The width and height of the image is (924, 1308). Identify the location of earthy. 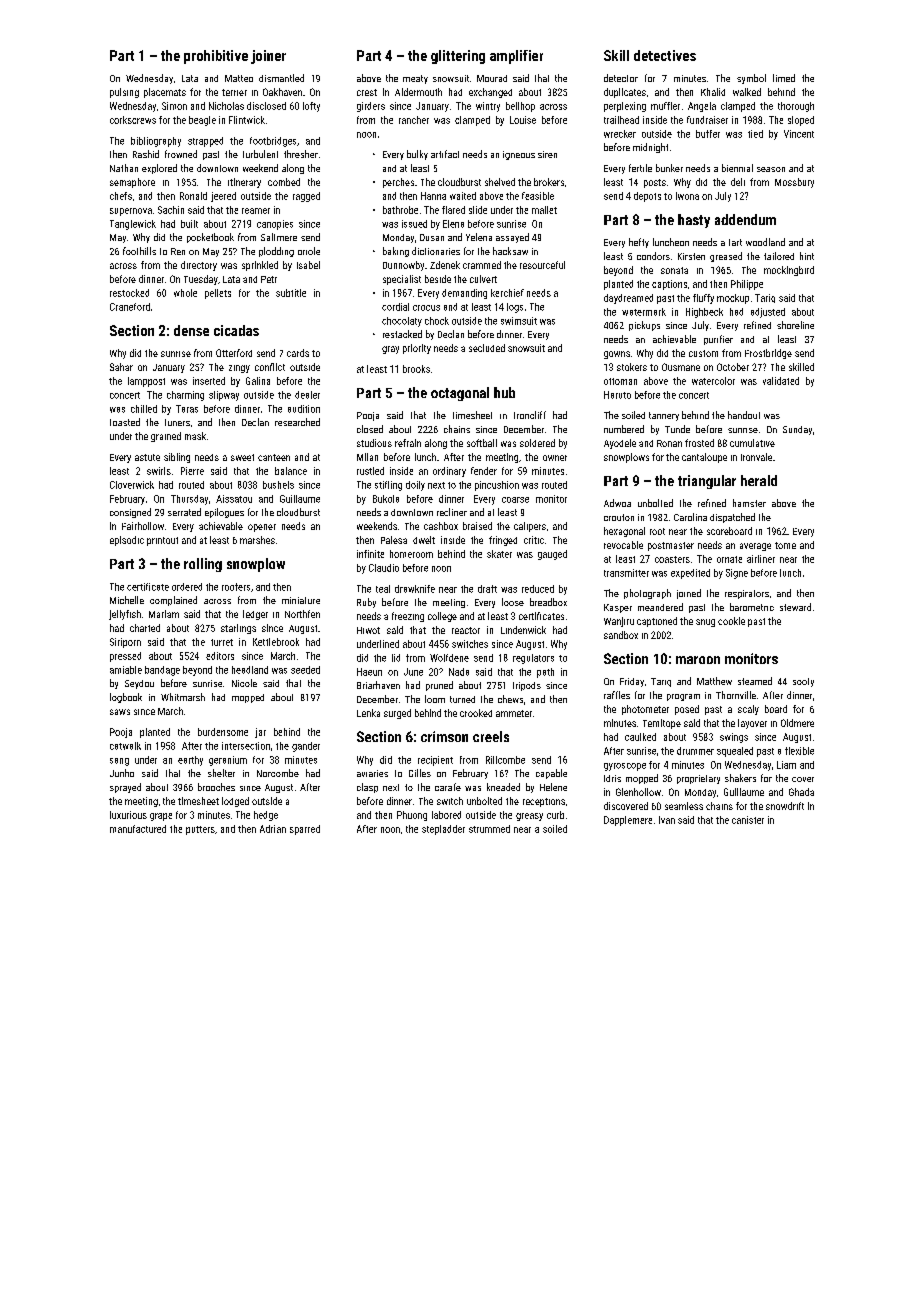
(190, 761).
